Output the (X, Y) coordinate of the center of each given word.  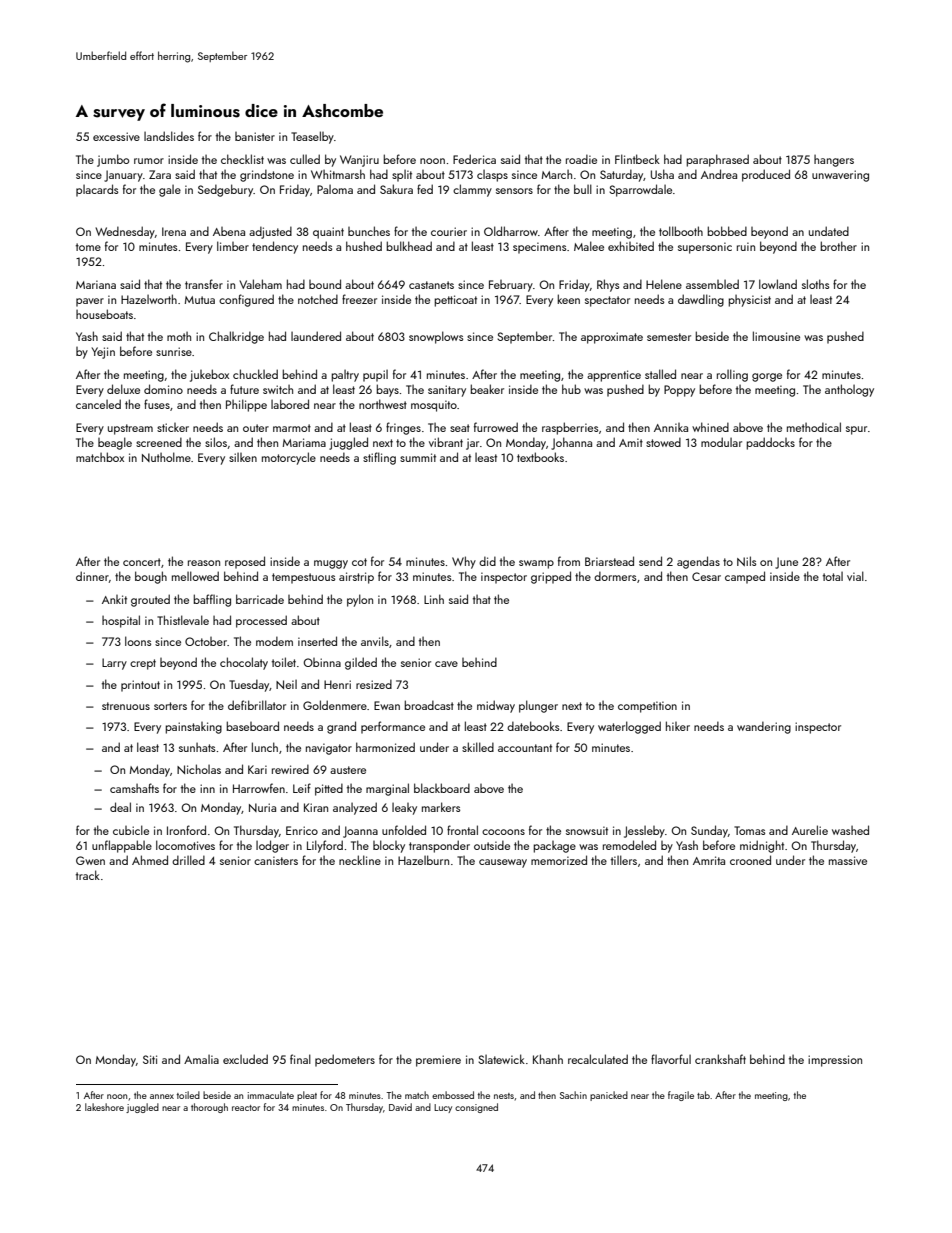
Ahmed (150, 860)
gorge (767, 377)
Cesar (706, 576)
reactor (246, 1108)
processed (261, 621)
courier (449, 231)
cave (446, 664)
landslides (169, 136)
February (511, 286)
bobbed (727, 231)
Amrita (709, 860)
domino (163, 389)
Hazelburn (423, 860)
